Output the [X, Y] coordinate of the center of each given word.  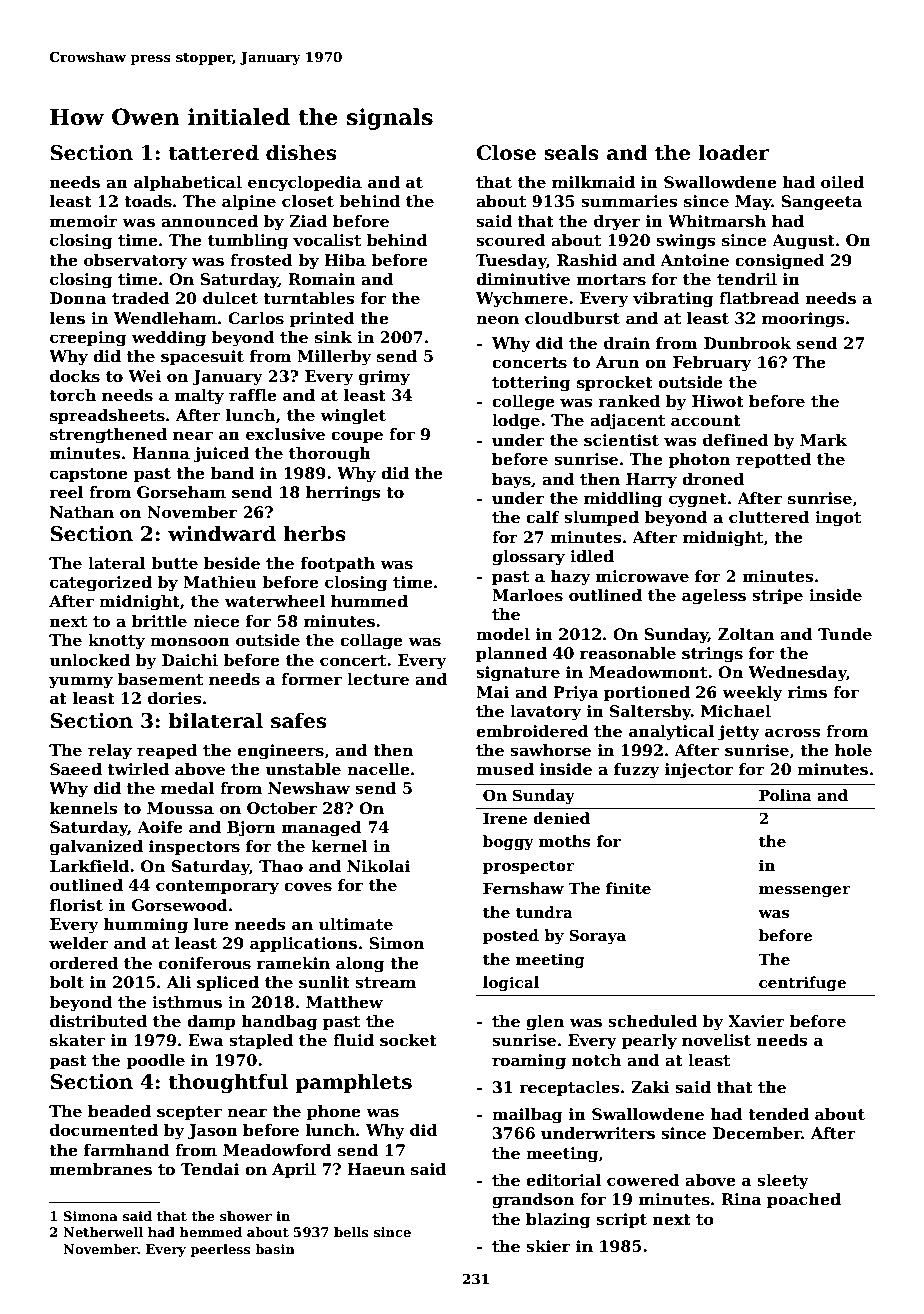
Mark [823, 440]
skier [548, 1246]
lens [67, 318]
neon [497, 320]
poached [804, 1200]
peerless [220, 1250]
